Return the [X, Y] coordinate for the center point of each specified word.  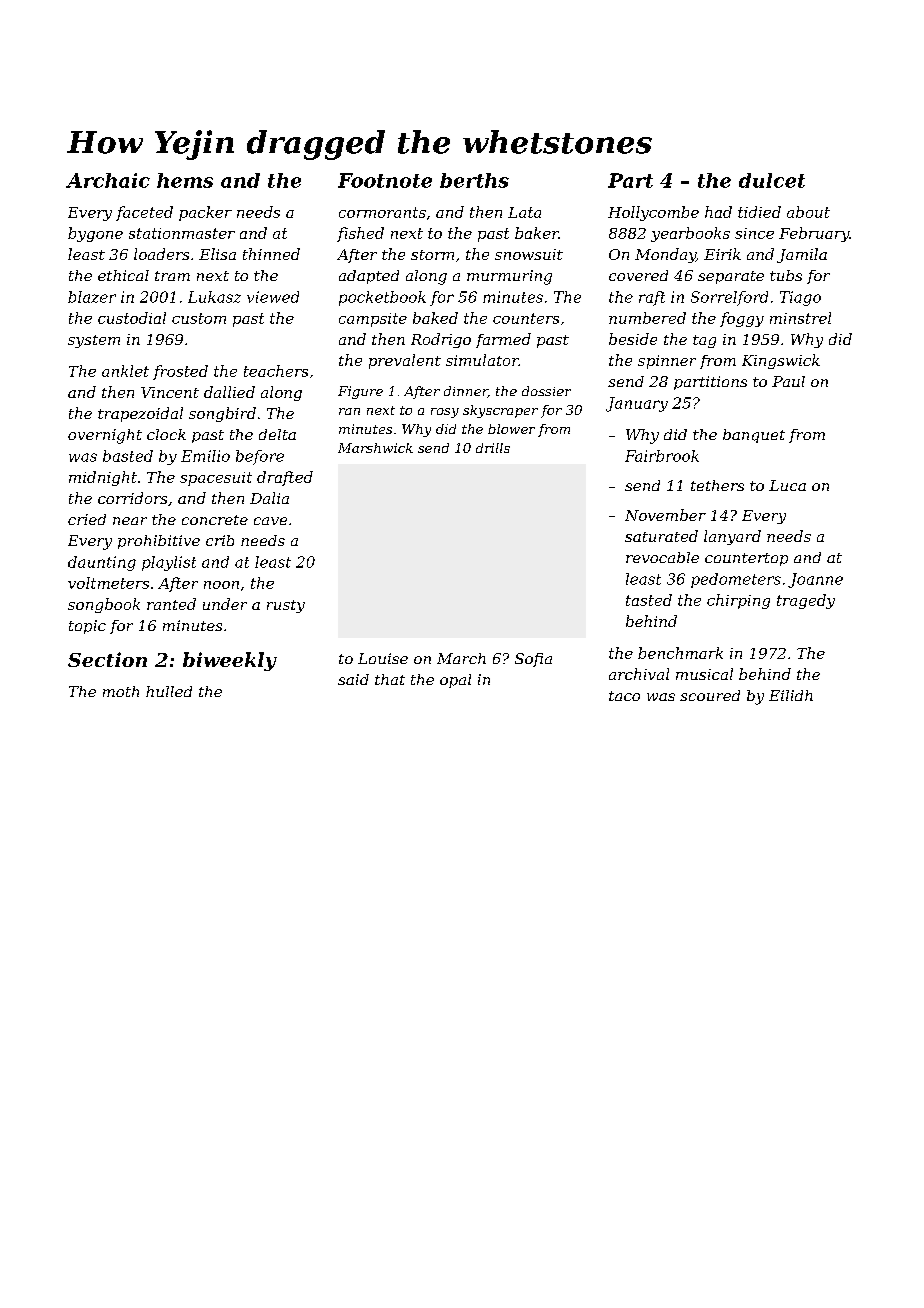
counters [526, 318]
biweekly [230, 661]
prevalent [405, 361]
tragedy [806, 601]
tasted [649, 600]
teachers [276, 371]
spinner [667, 362]
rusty [286, 606]
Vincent [170, 392]
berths [474, 180]
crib [220, 540]
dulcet [772, 180]
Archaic [108, 180]
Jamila [802, 255]
